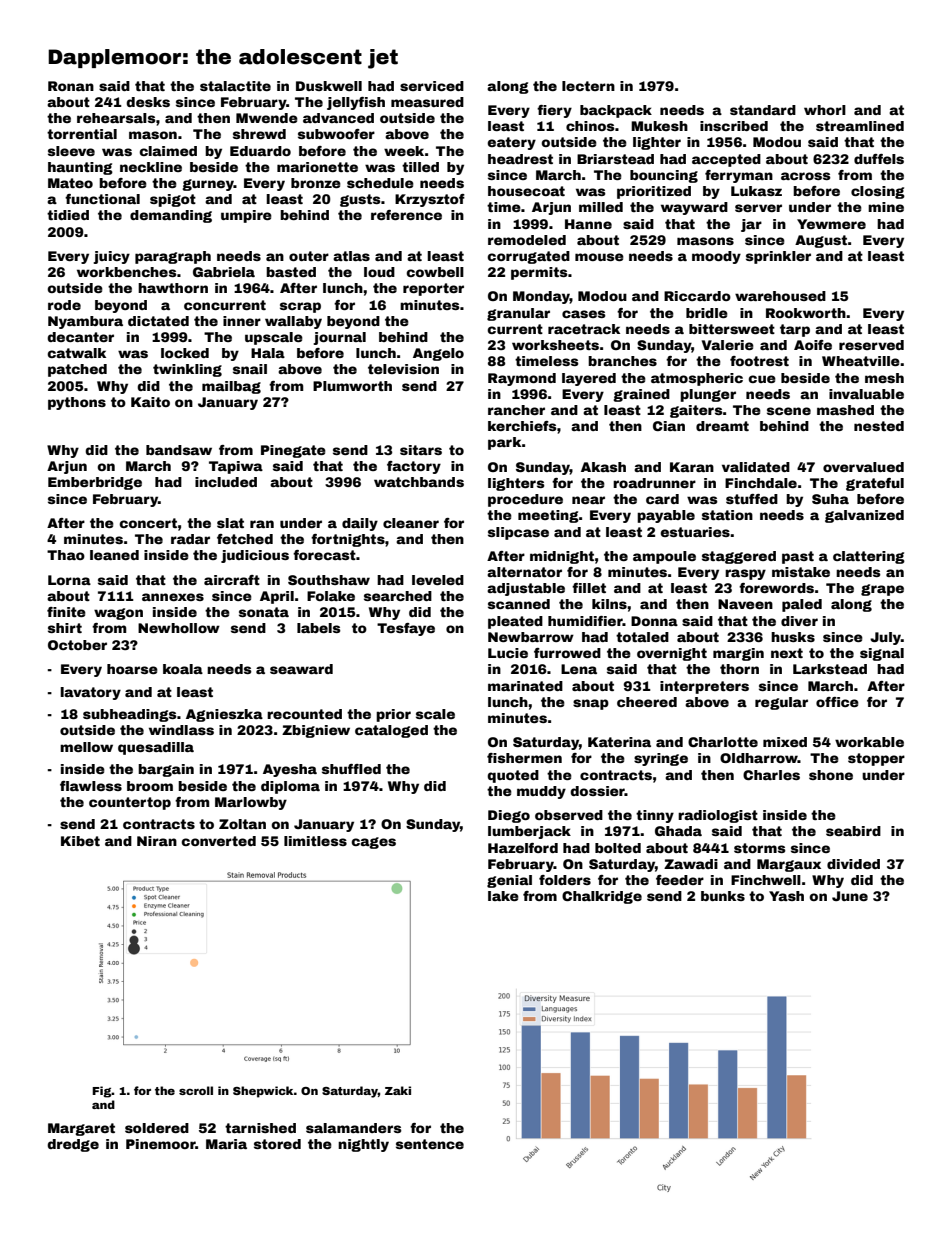  What do you see at coordinates (707, 313) in the document?
I see `bridle` at bounding box center [707, 313].
